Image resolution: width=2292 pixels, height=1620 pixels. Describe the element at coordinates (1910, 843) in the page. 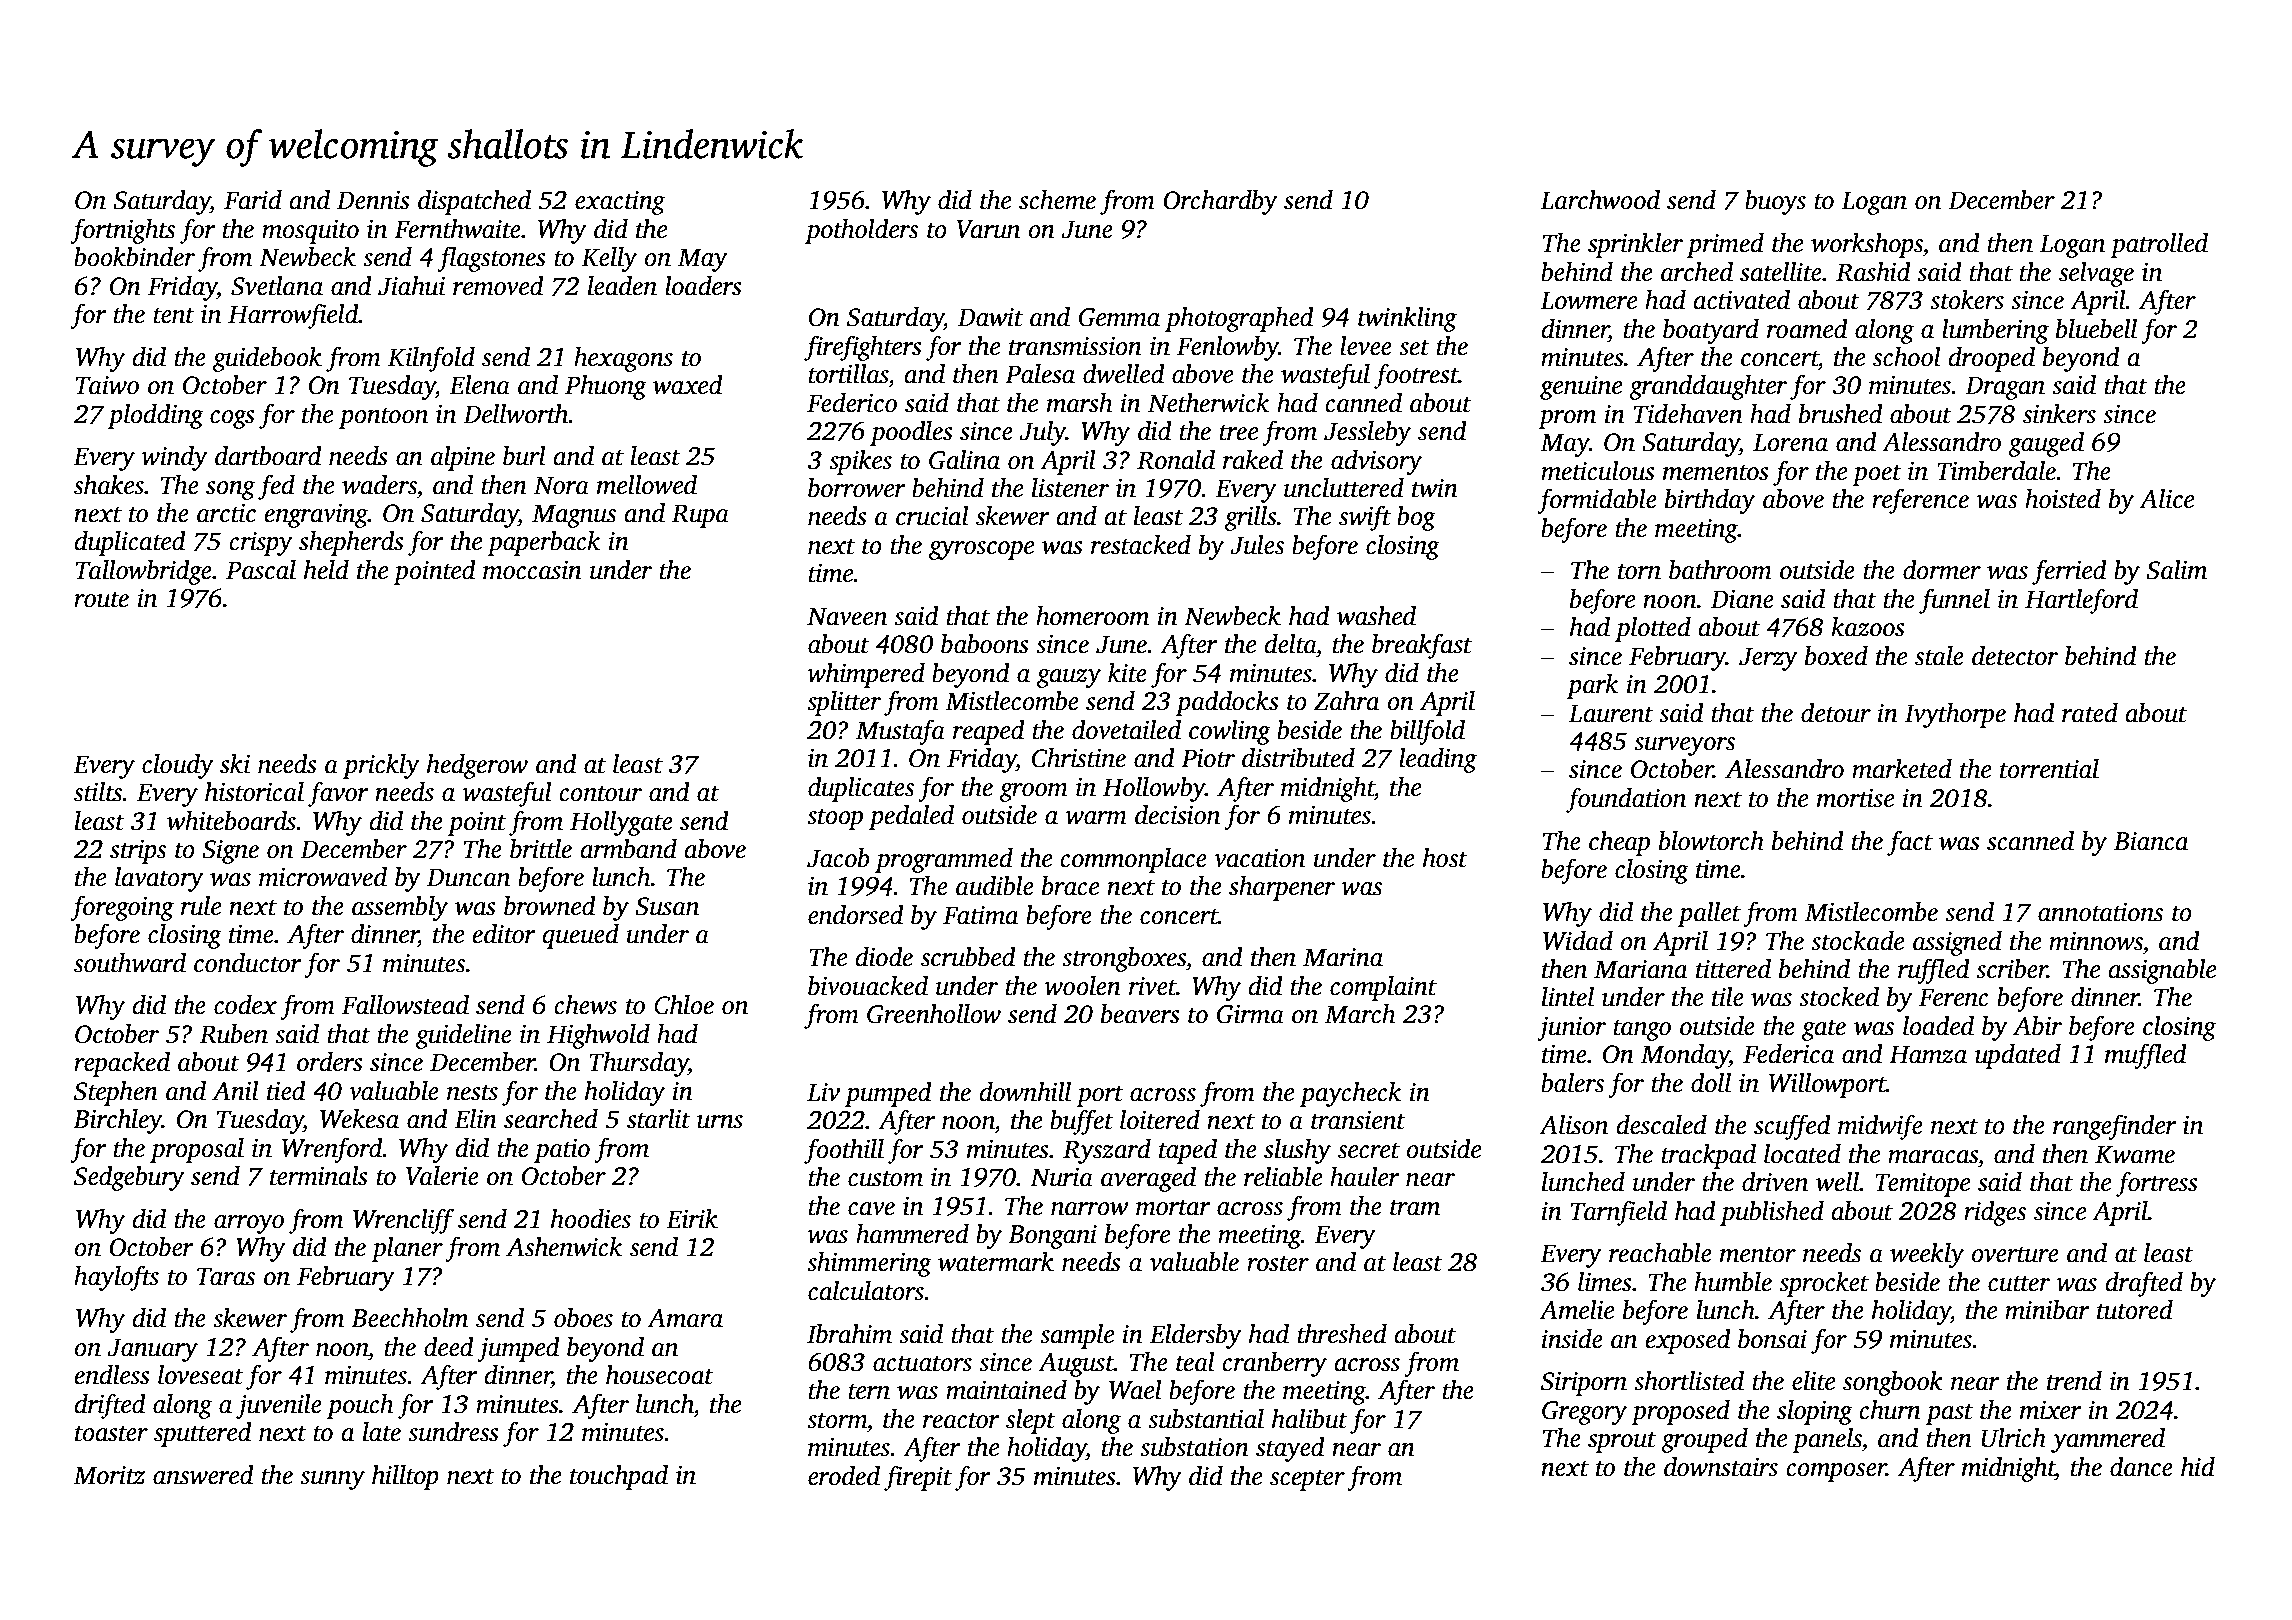

I see `fact` at that location.
